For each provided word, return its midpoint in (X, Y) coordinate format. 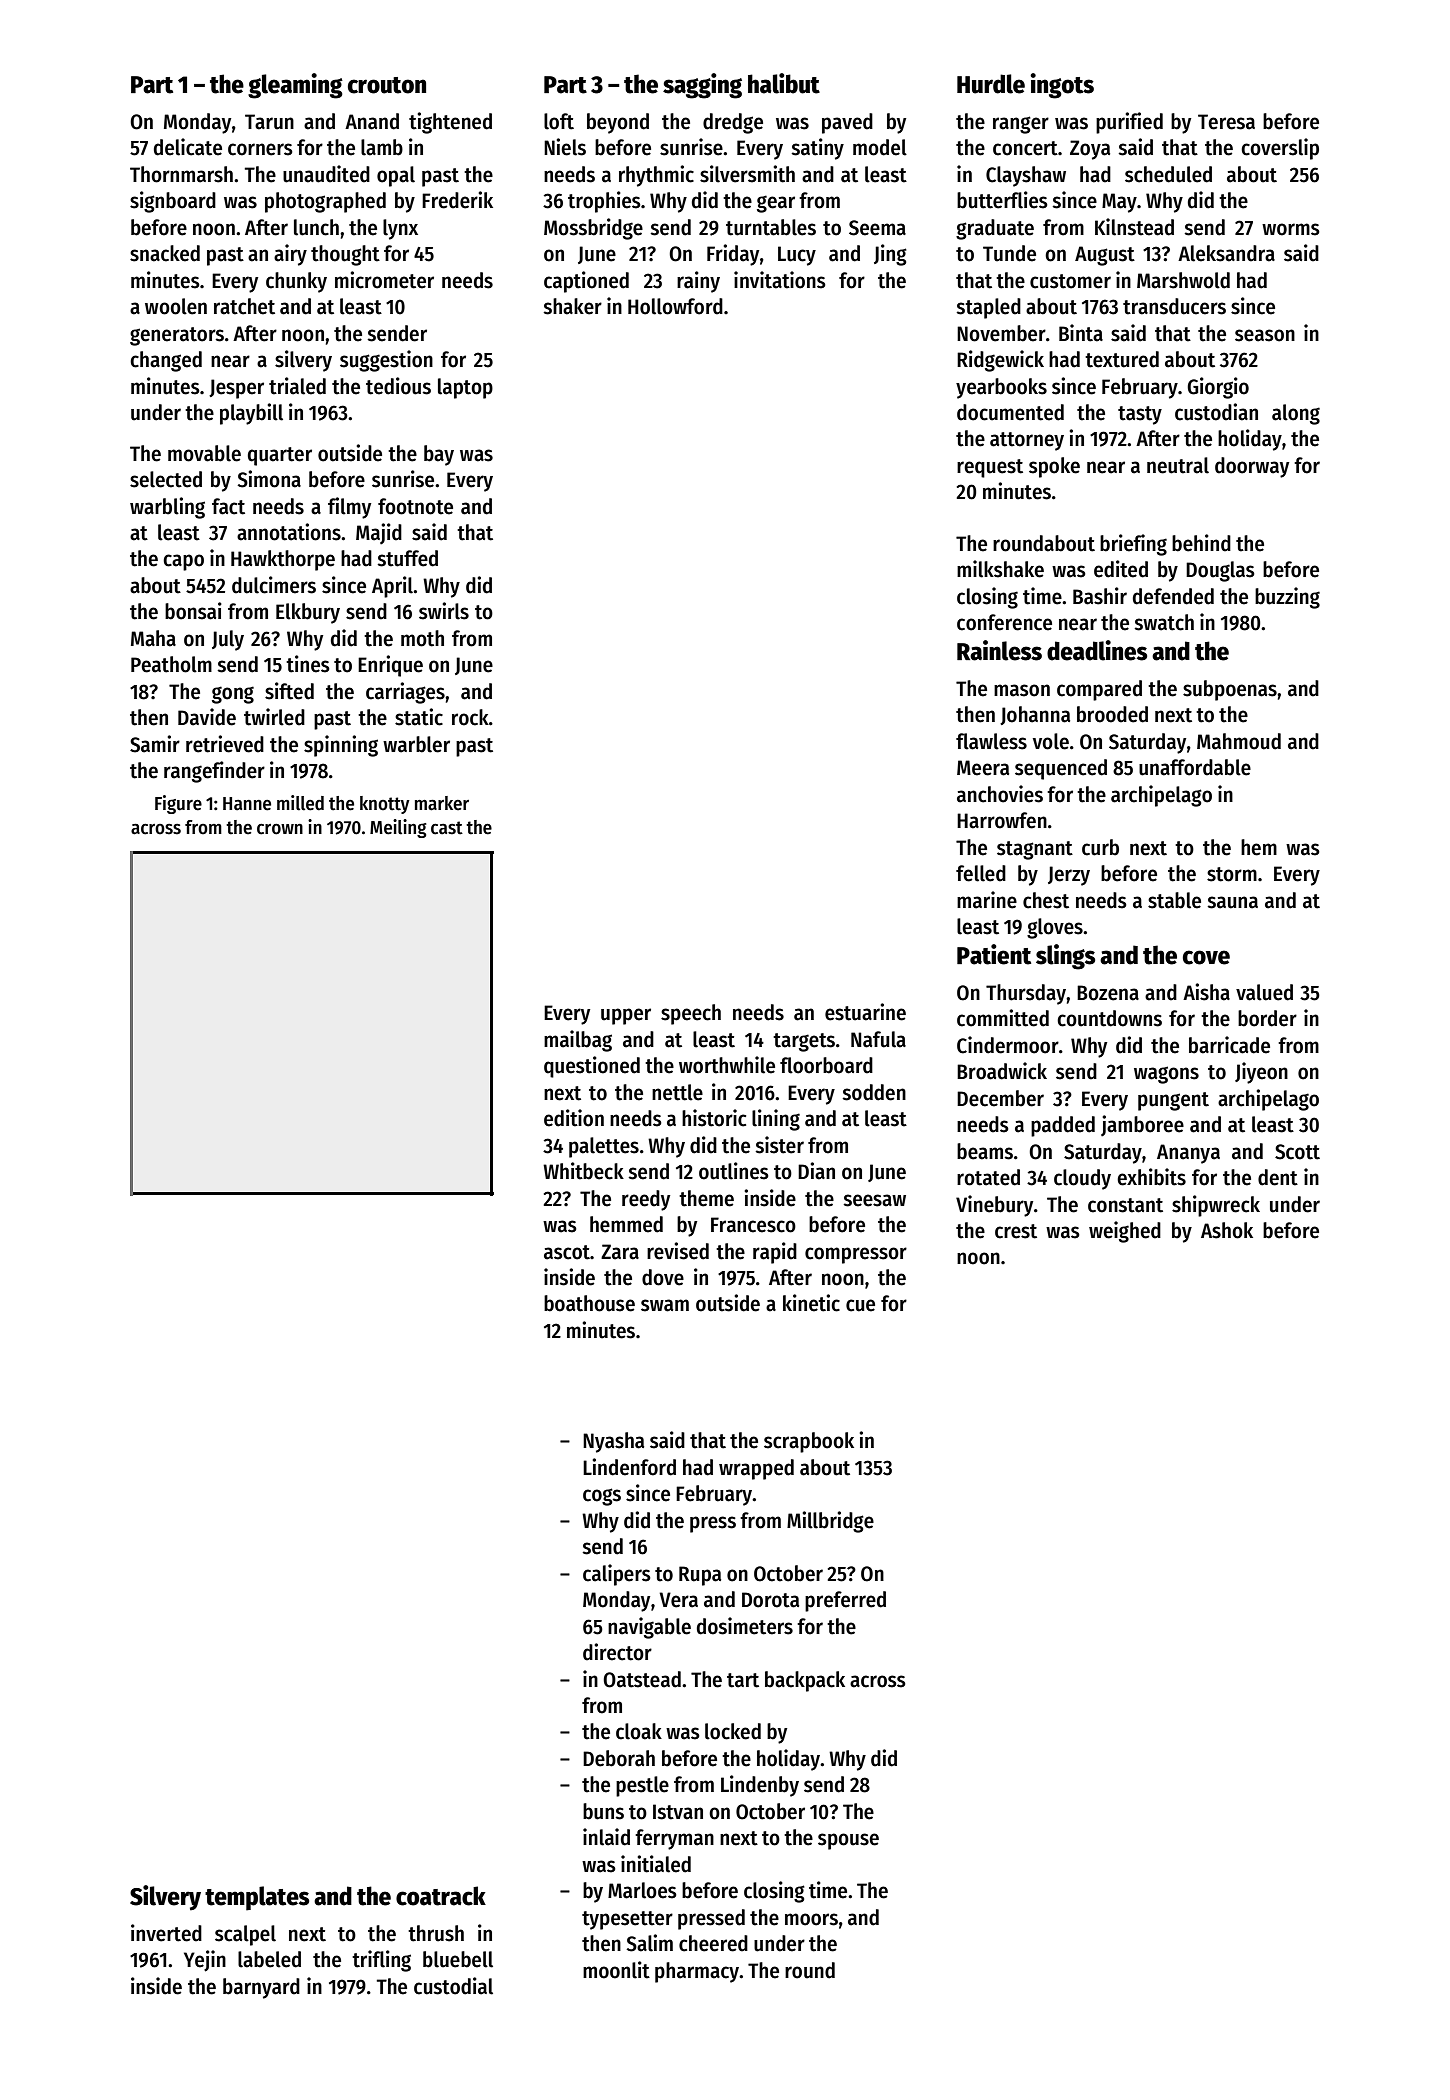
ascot (567, 1252)
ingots (1062, 86)
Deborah (619, 1758)
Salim (649, 1943)
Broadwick (1002, 1071)
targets (804, 1042)
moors (811, 1919)
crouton (387, 85)
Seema (877, 228)
